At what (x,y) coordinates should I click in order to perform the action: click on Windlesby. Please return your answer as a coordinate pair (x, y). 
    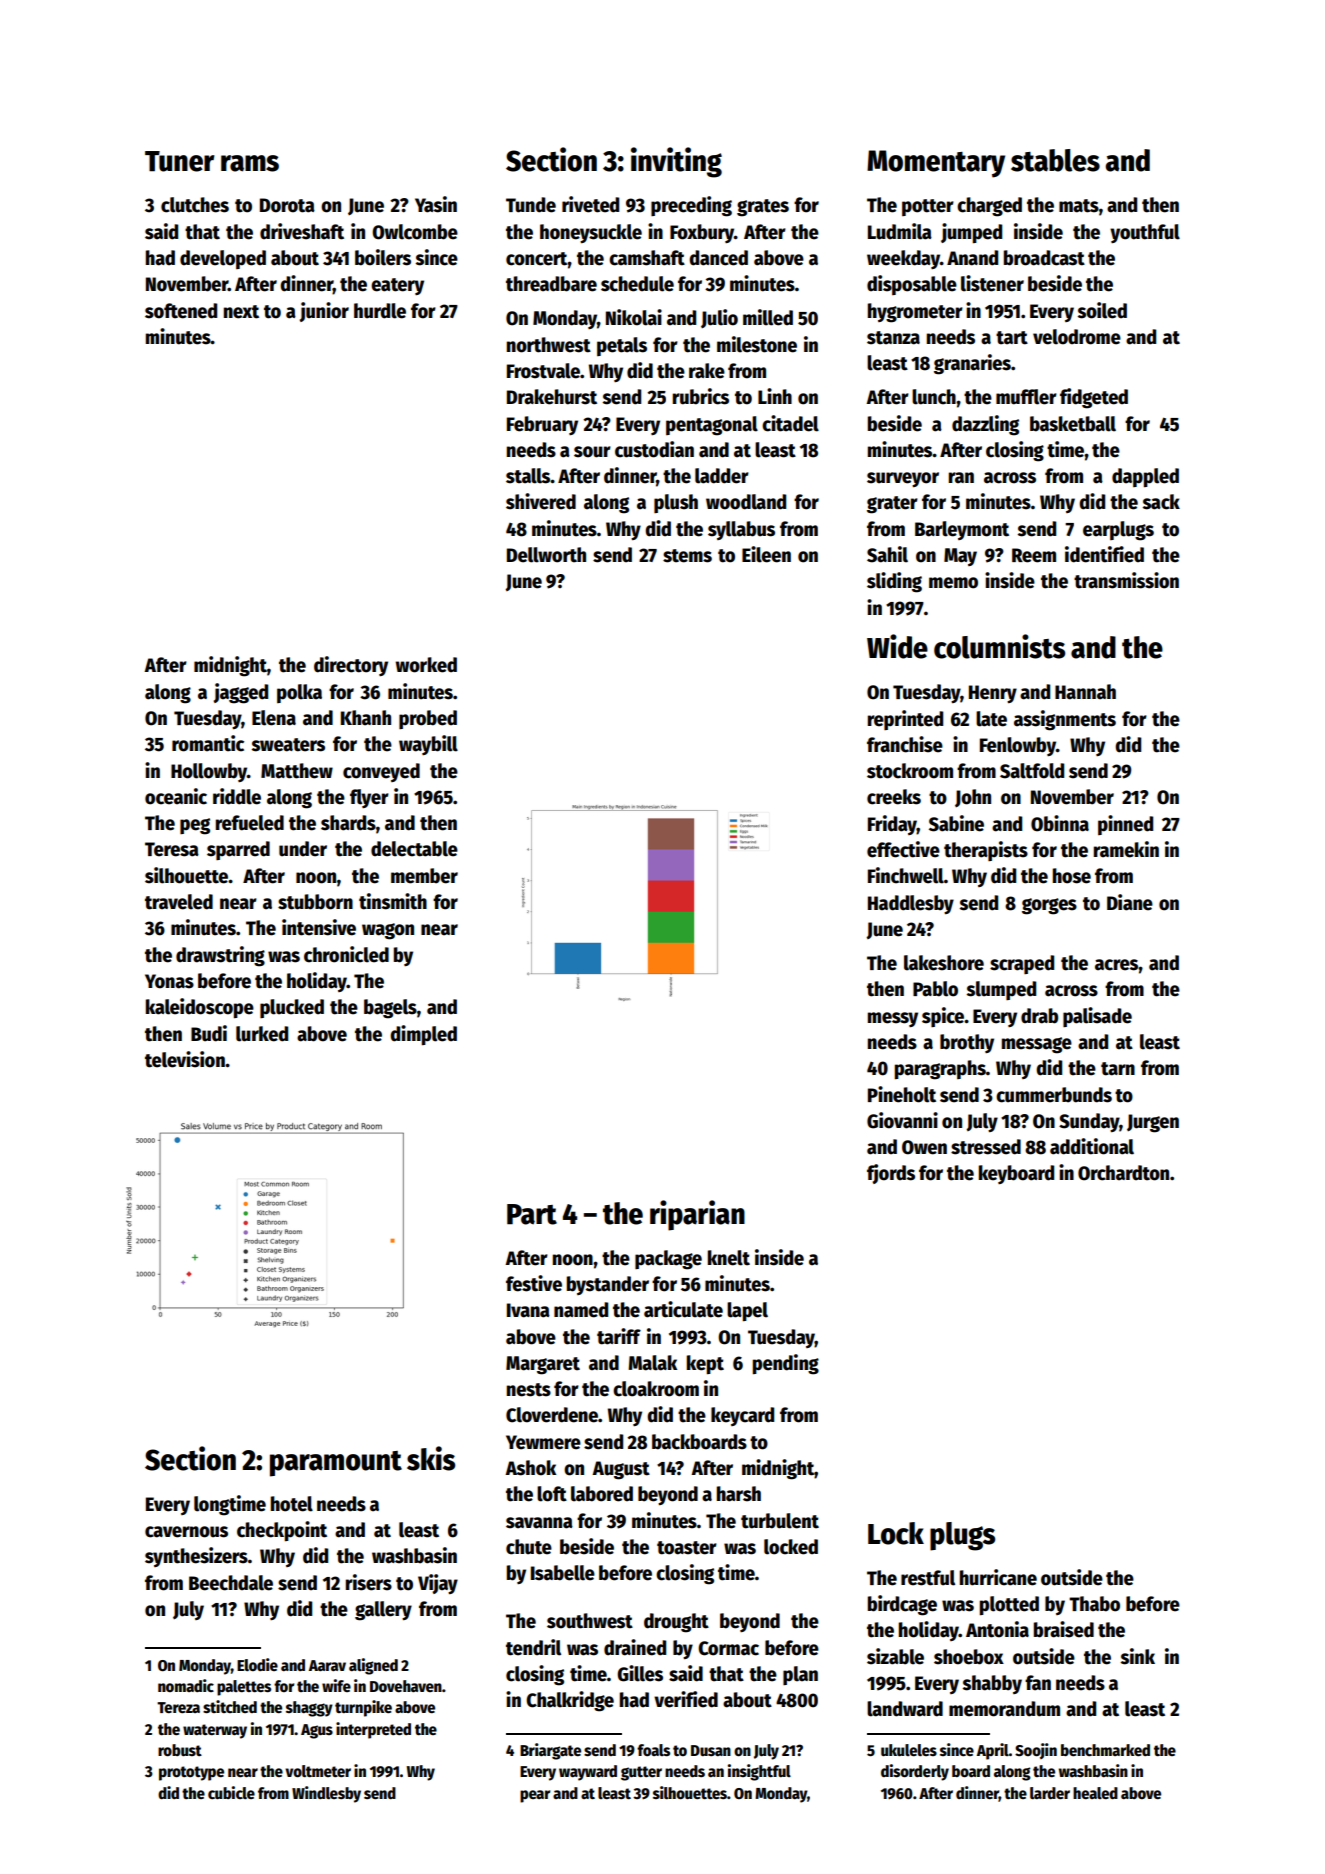
    Looking at the image, I should click on (326, 1794).
